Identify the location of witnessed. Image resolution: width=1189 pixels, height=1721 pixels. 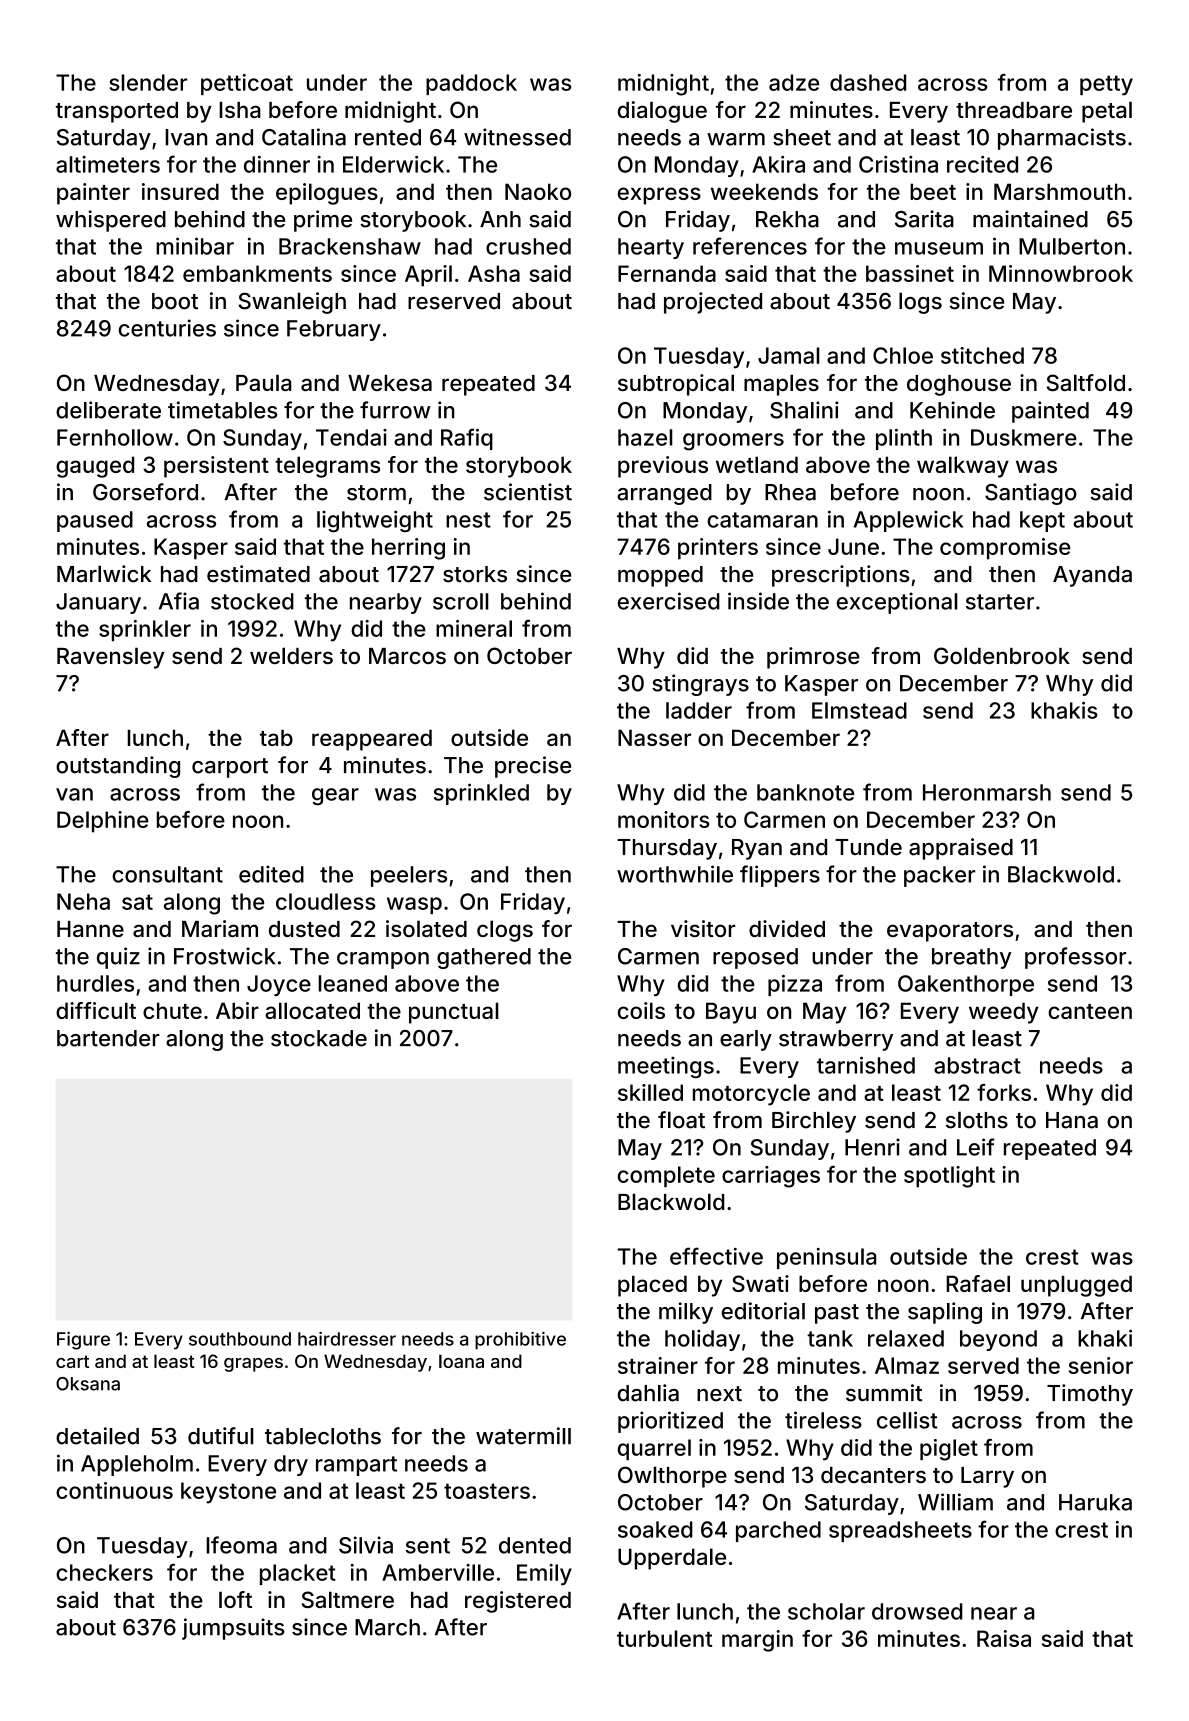
(517, 137).
